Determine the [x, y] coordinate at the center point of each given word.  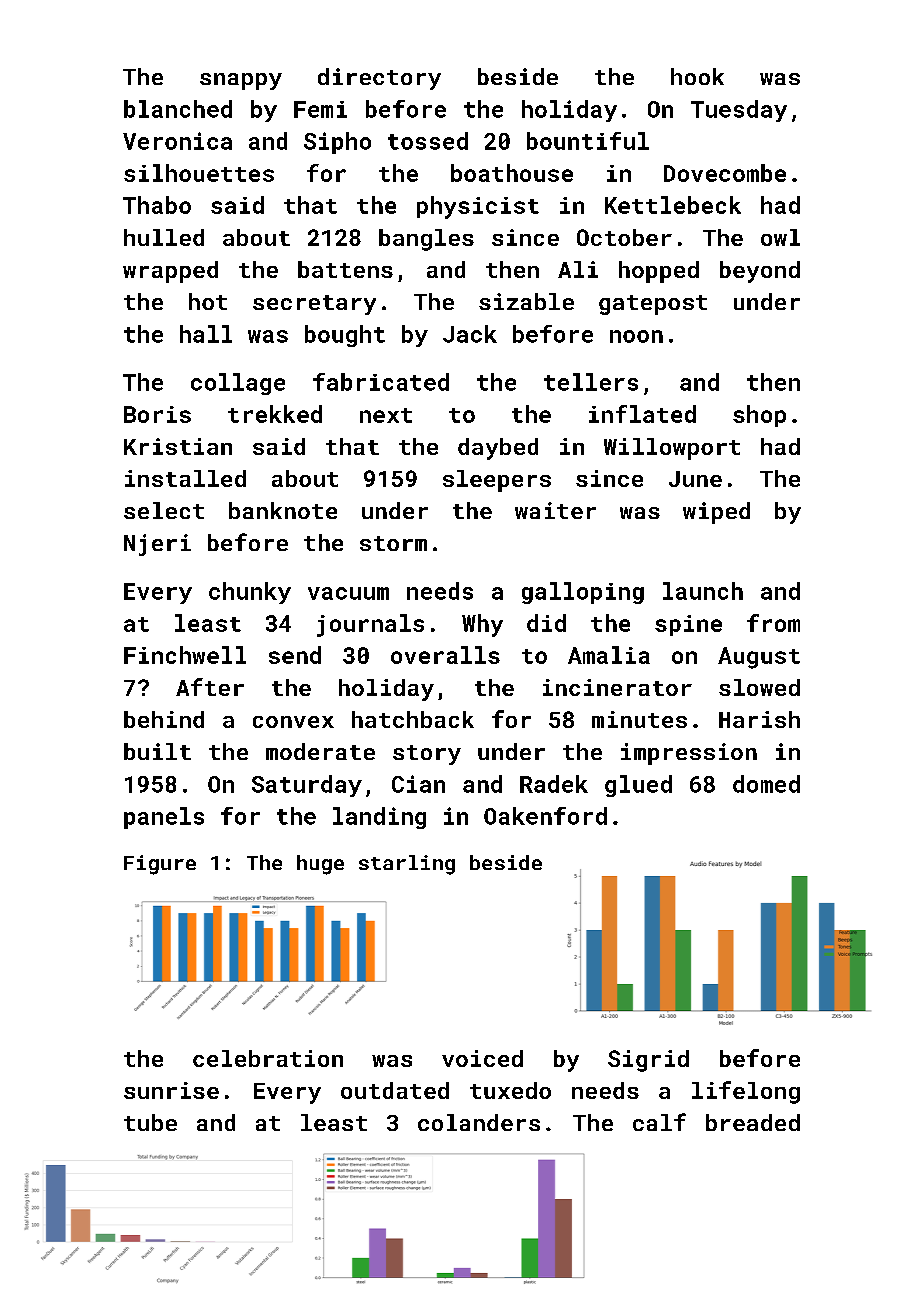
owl [780, 237]
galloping [583, 593]
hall [206, 334]
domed [766, 784]
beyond [760, 272]
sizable [526, 301]
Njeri [157, 545]
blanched [178, 109]
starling [407, 865]
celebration [268, 1058]
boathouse [512, 173]
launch [703, 591]
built [157, 751]
